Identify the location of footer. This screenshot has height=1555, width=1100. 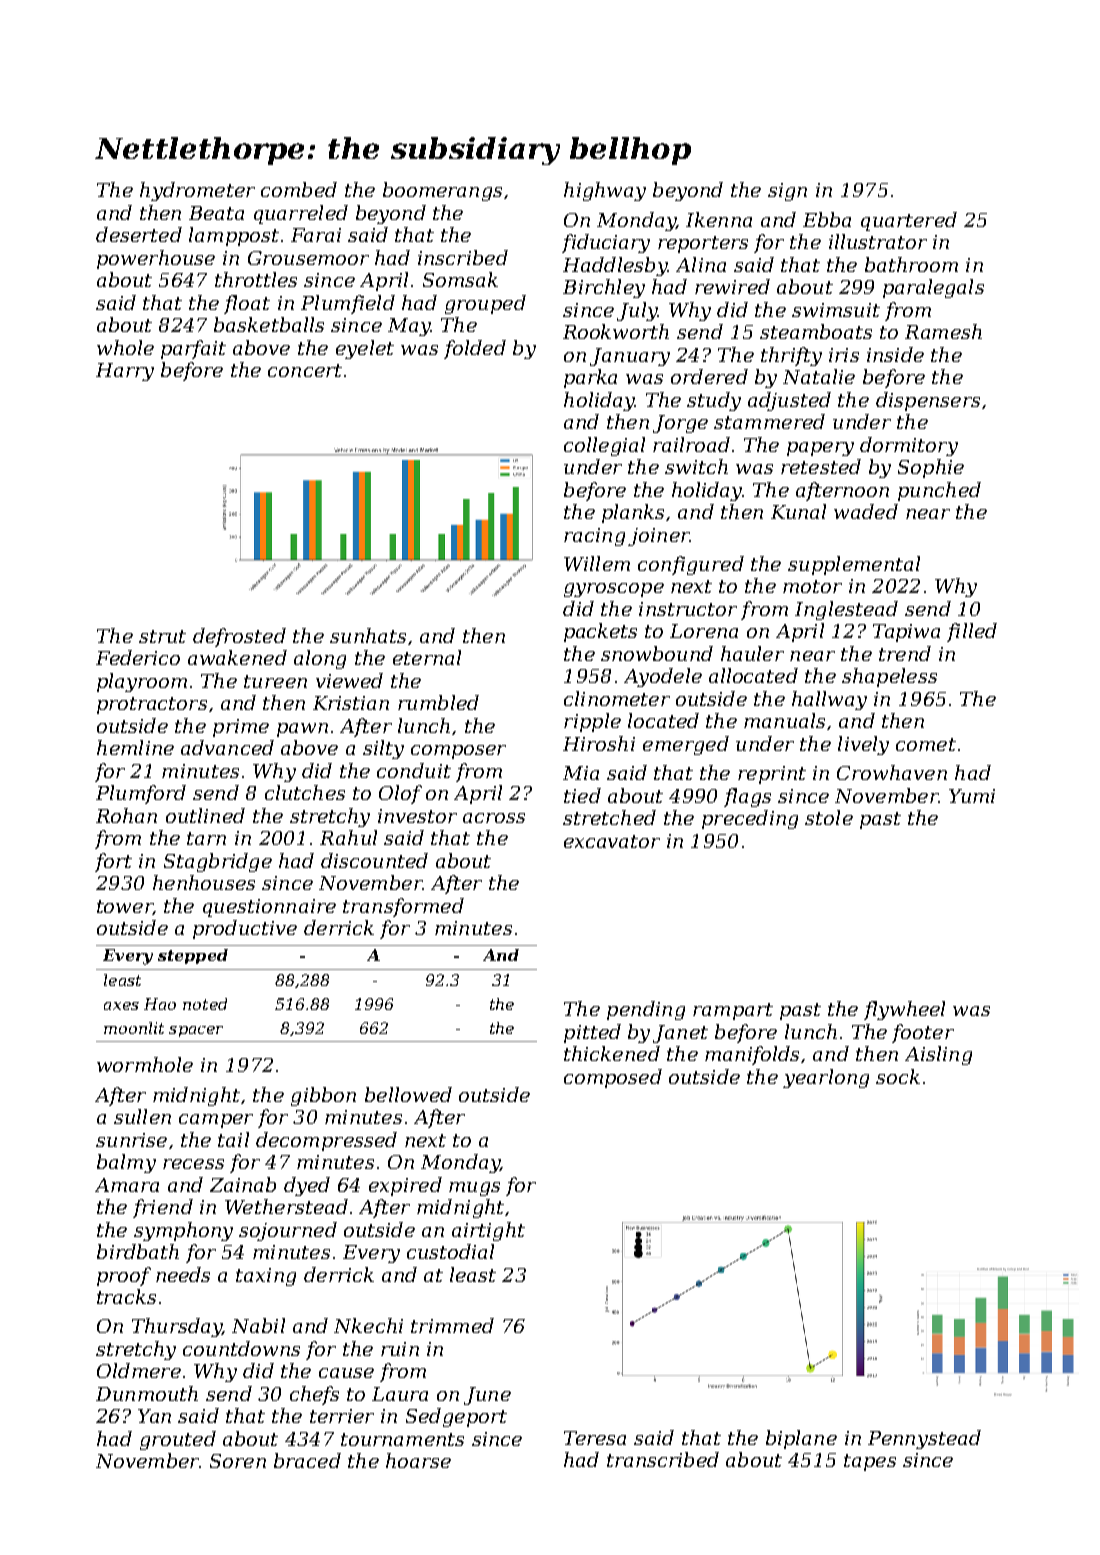
(923, 1033).
